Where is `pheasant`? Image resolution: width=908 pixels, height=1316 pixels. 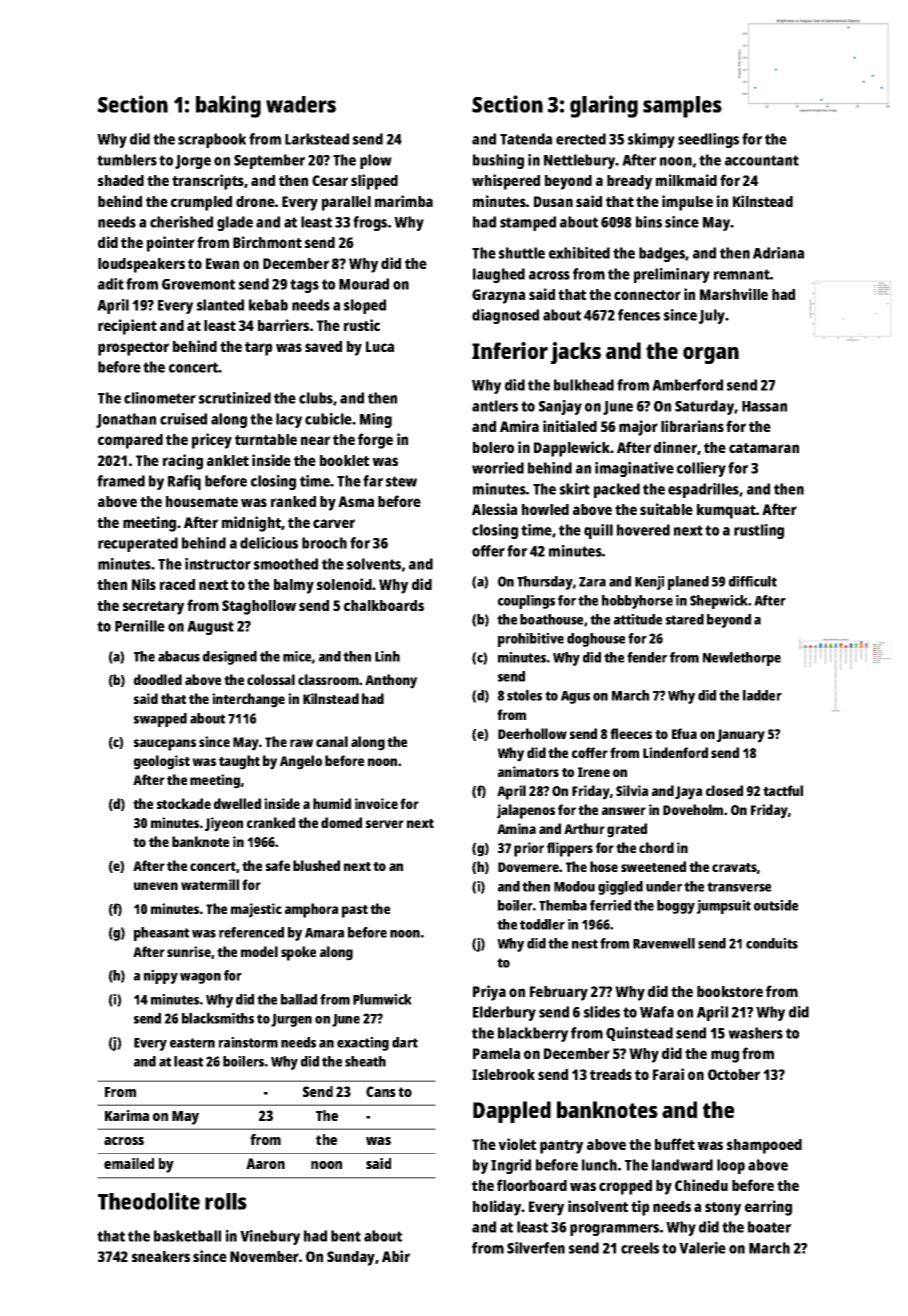 pheasant is located at coordinates (161, 934).
